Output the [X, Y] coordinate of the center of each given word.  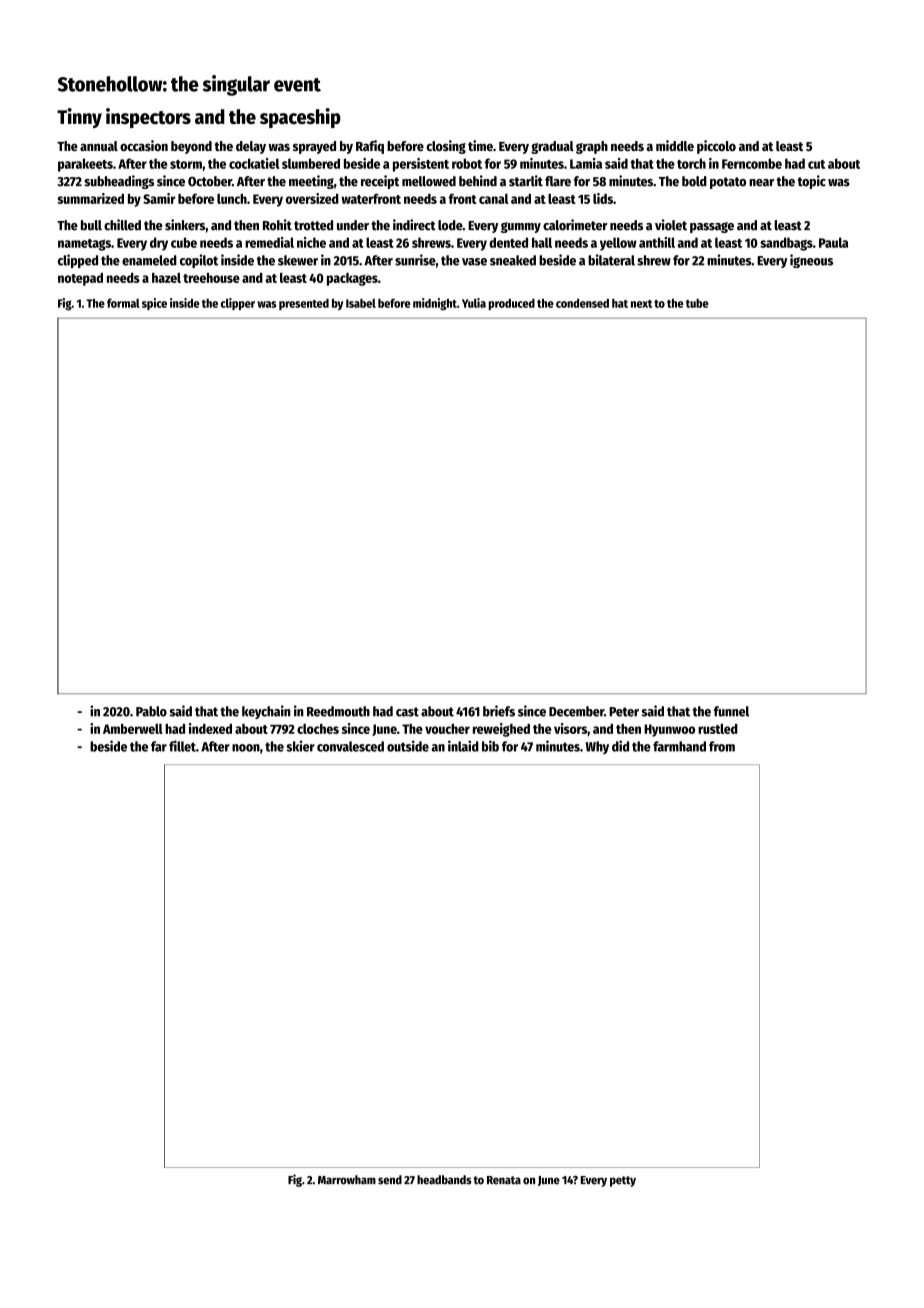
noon [246, 748]
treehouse [211, 278]
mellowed [429, 181]
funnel [731, 711]
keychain [266, 712]
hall [542, 242]
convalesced [350, 746]
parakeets [85, 165]
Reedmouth [338, 711]
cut [816, 164]
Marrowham [347, 1180]
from [722, 746]
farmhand [679, 746]
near [761, 183]
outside [408, 746]
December [576, 711]
